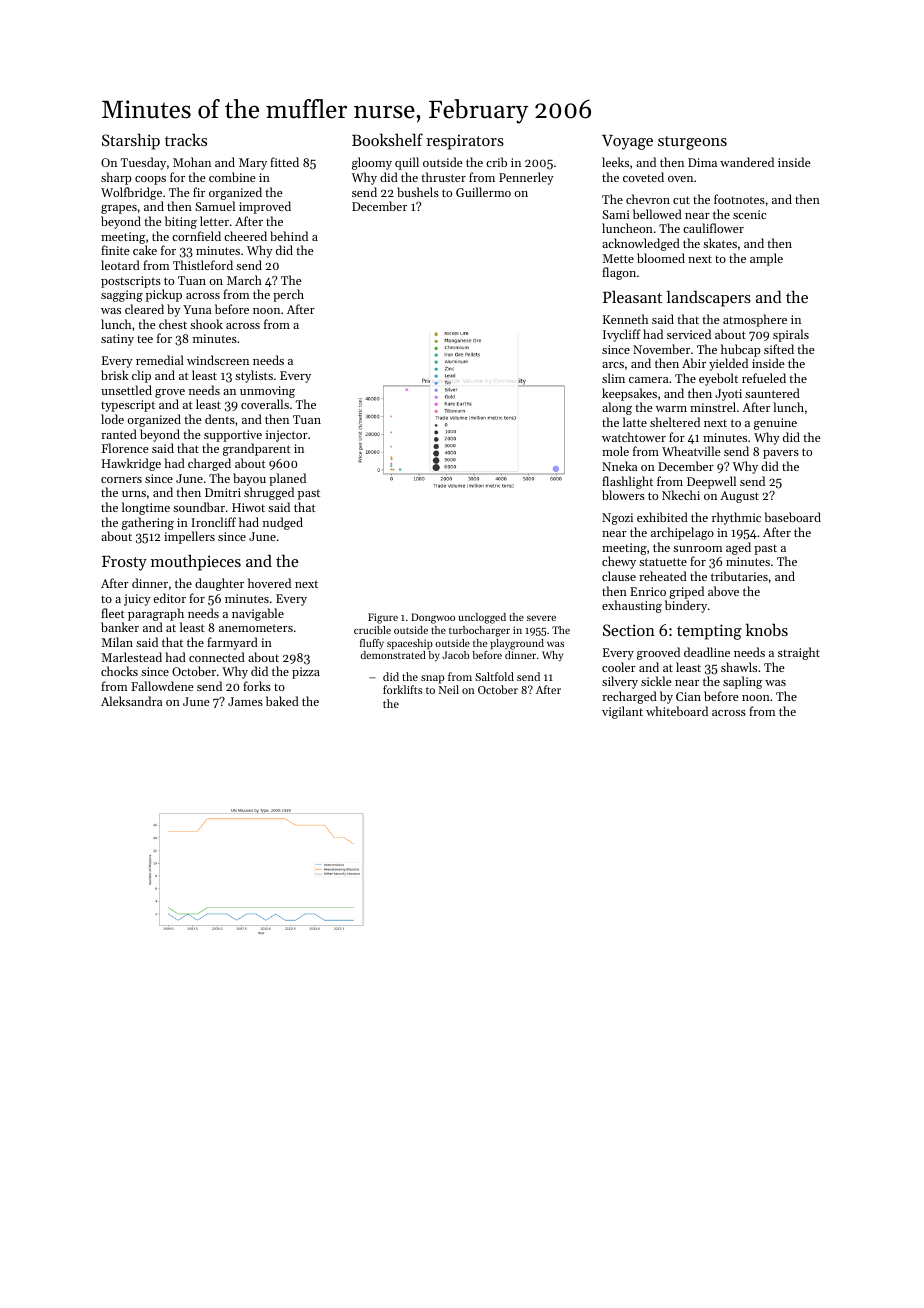 This document has height=1308, width=924. Describe the element at coordinates (692, 143) in the document. I see `sturgeons` at that location.
